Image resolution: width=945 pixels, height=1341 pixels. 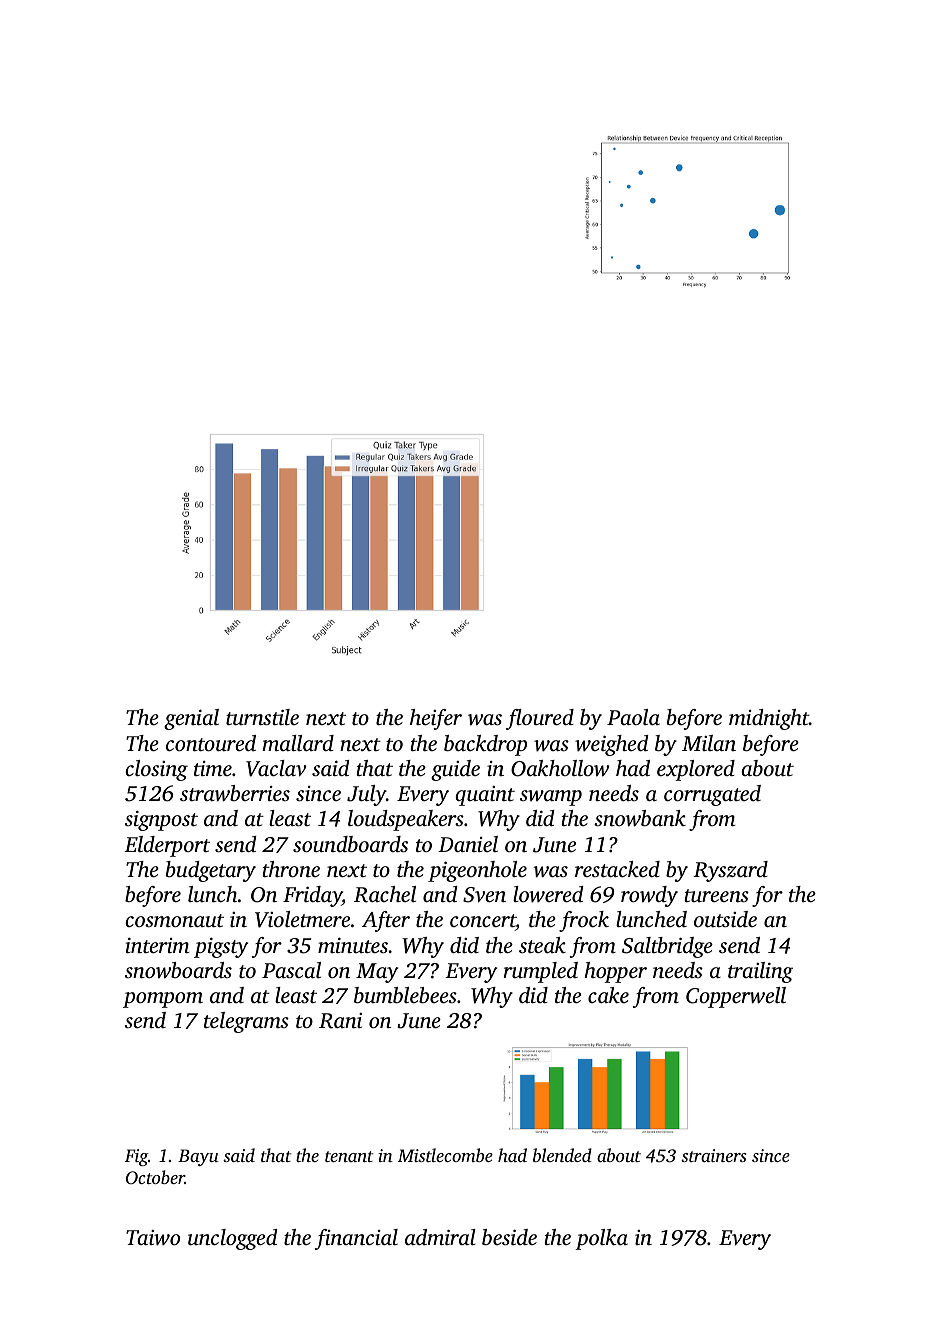 What do you see at coordinates (233, 1239) in the screenshot?
I see `unclogged` at bounding box center [233, 1239].
